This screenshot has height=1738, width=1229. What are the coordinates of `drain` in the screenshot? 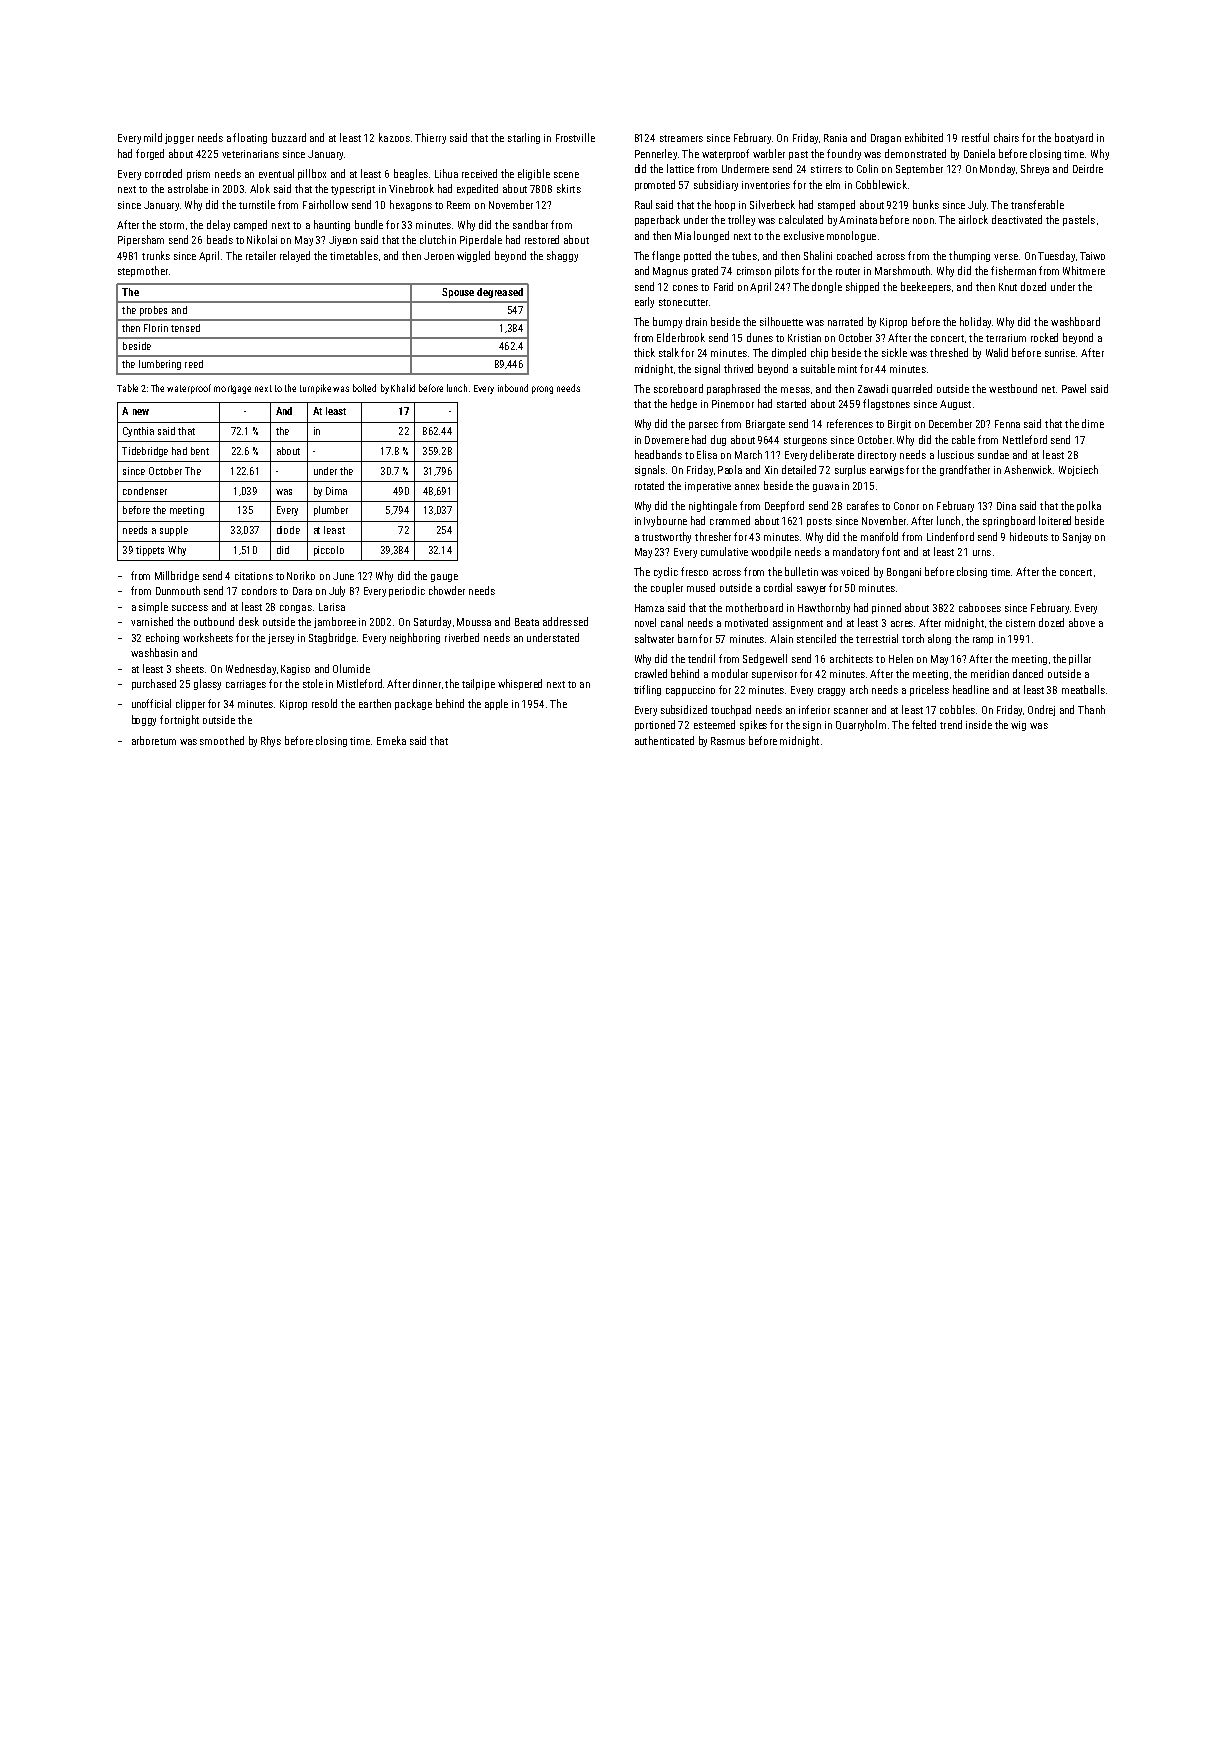 It's located at (696, 321).
